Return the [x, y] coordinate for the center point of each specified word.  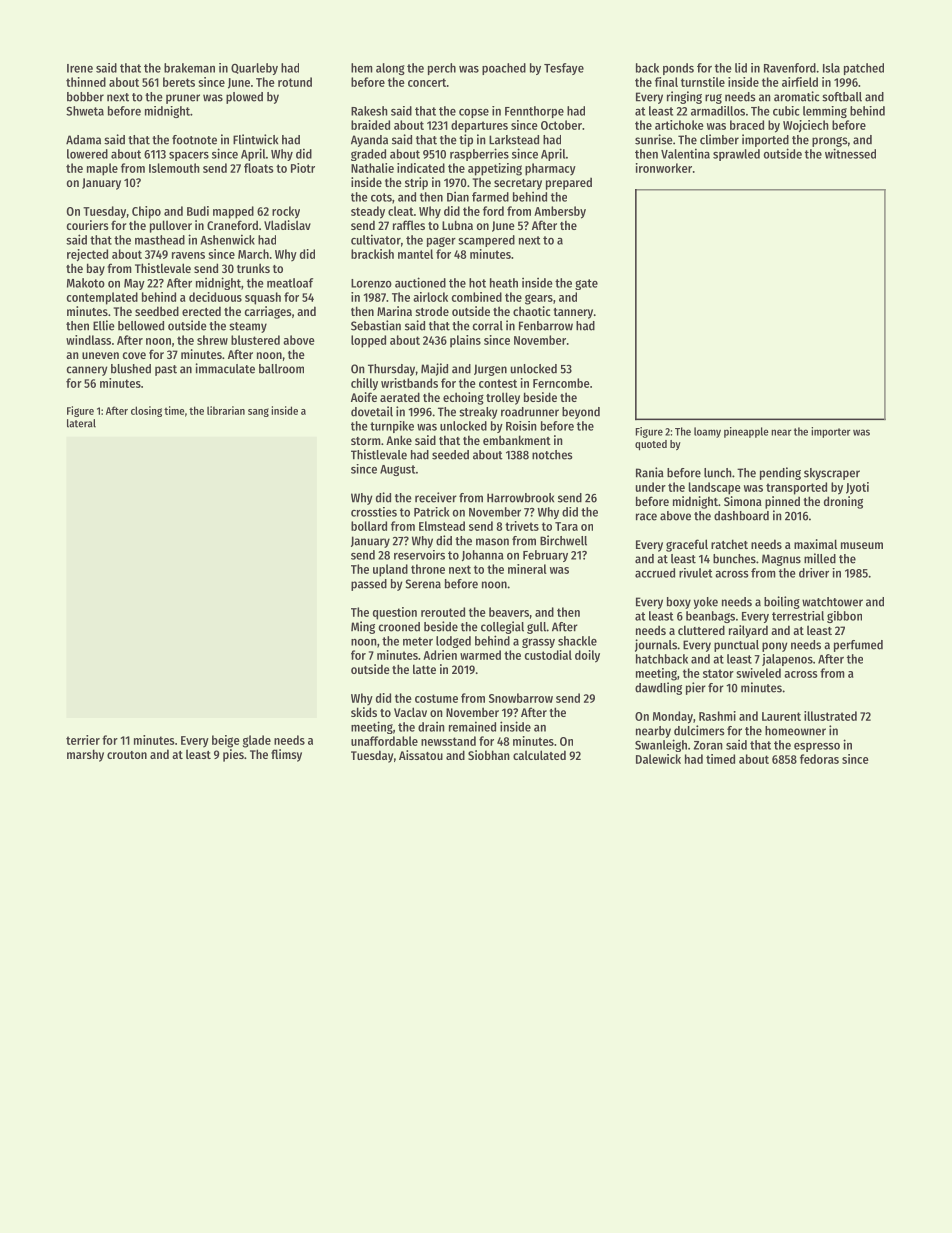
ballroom [281, 369]
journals [656, 645]
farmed [490, 197]
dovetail [372, 411]
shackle [577, 641]
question [395, 613]
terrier [83, 740]
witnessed [850, 153]
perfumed [858, 646]
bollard [369, 526]
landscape [715, 488]
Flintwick [255, 139]
